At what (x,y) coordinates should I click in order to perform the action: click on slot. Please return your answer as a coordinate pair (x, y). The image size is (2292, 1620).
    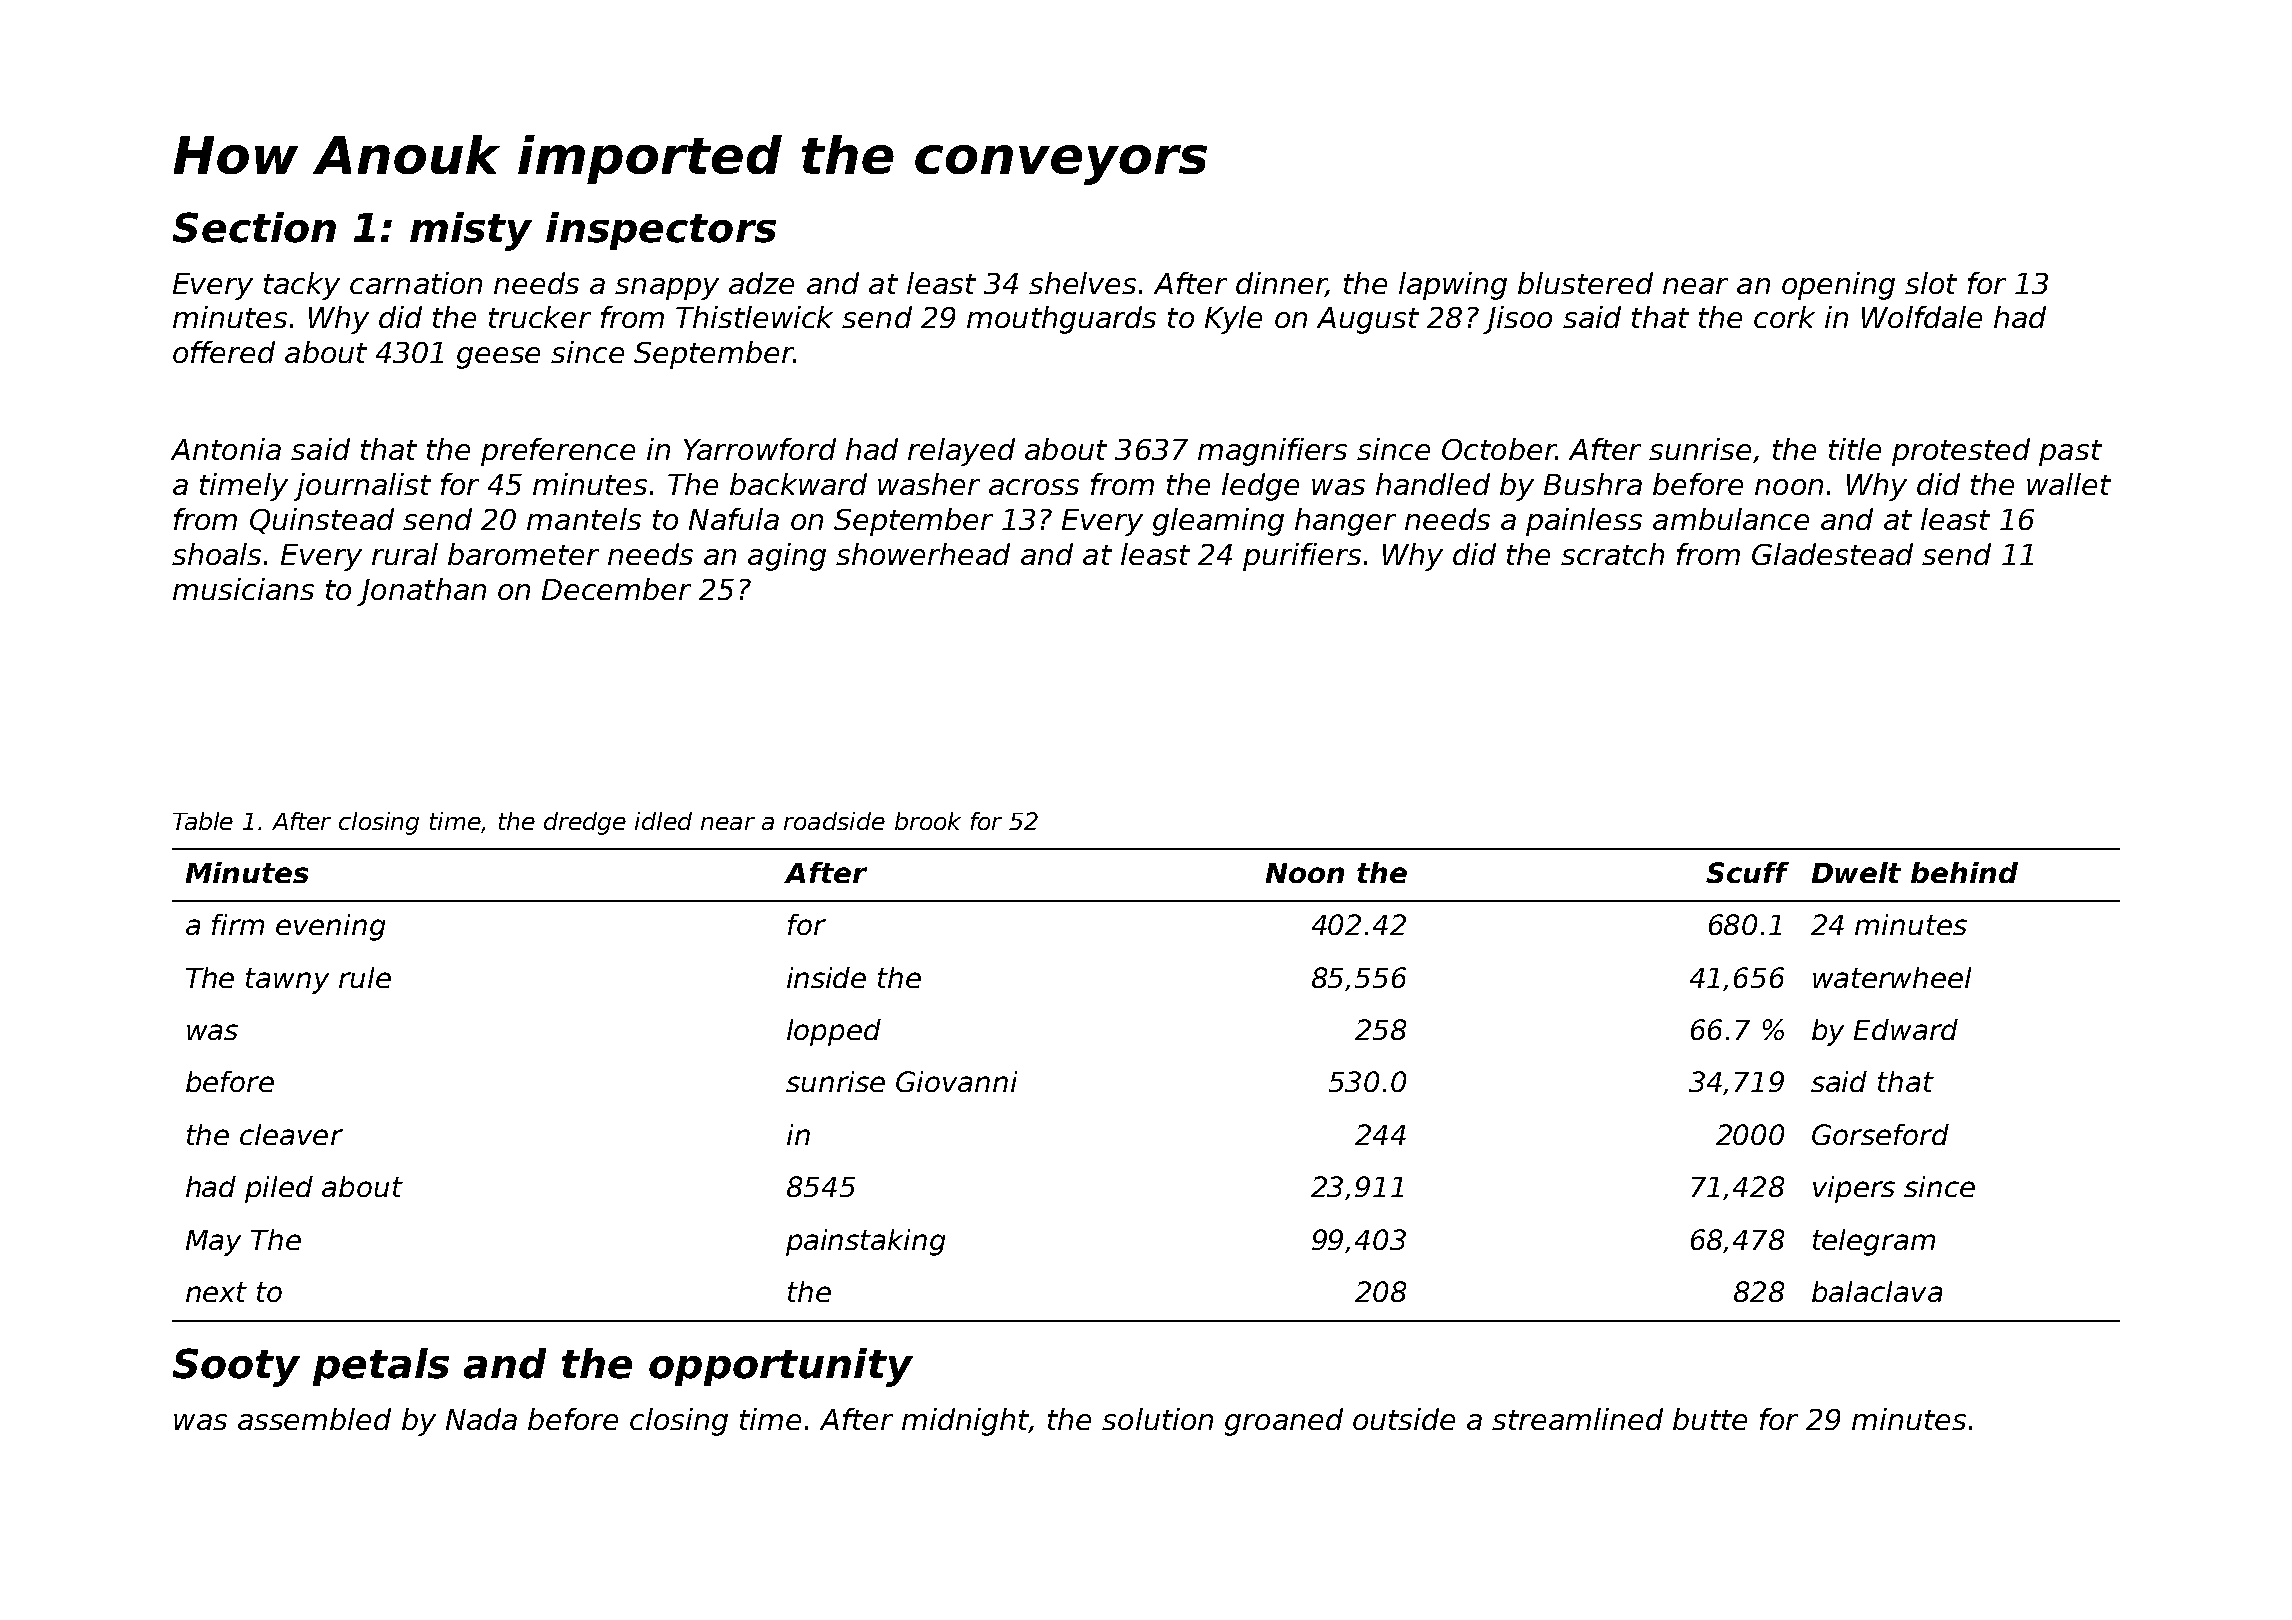
    Looking at the image, I should click on (1931, 283).
